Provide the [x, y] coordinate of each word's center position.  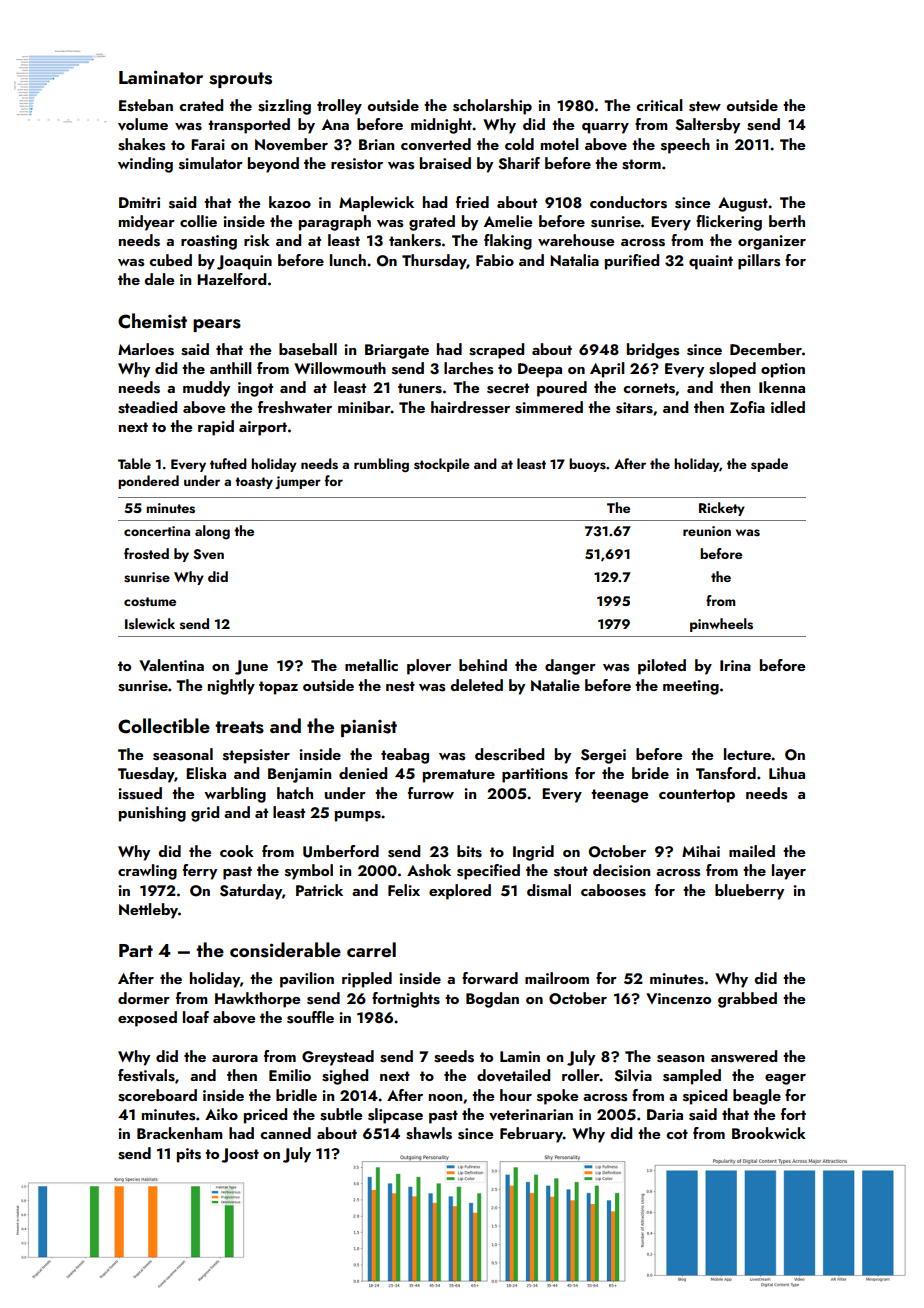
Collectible [164, 726]
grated [432, 223]
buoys [587, 465]
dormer [144, 998]
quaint [711, 262]
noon [445, 1097]
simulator [211, 163]
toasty [254, 483]
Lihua [787, 773]
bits [469, 851]
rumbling [381, 465]
